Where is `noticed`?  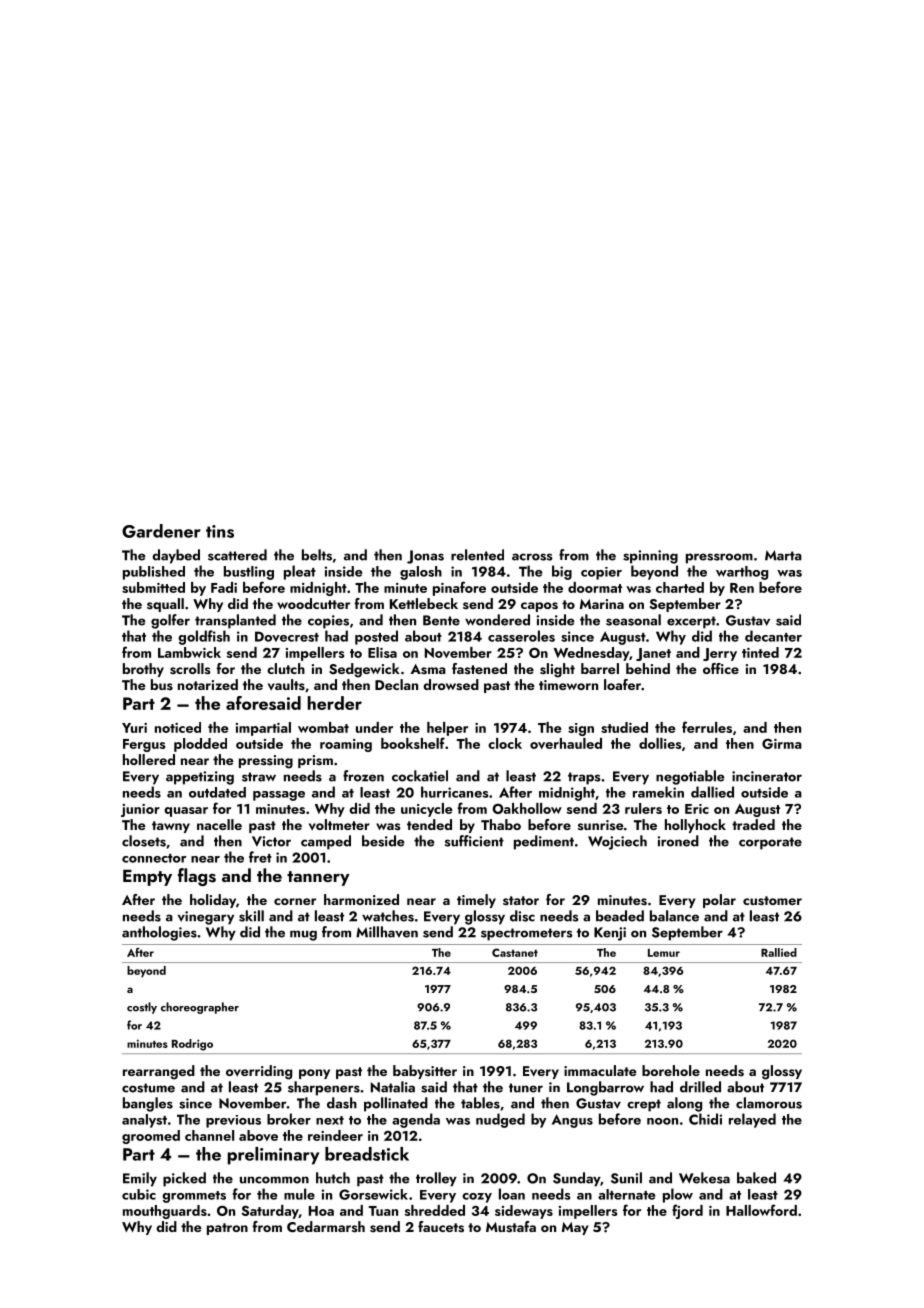 noticed is located at coordinates (178, 727).
